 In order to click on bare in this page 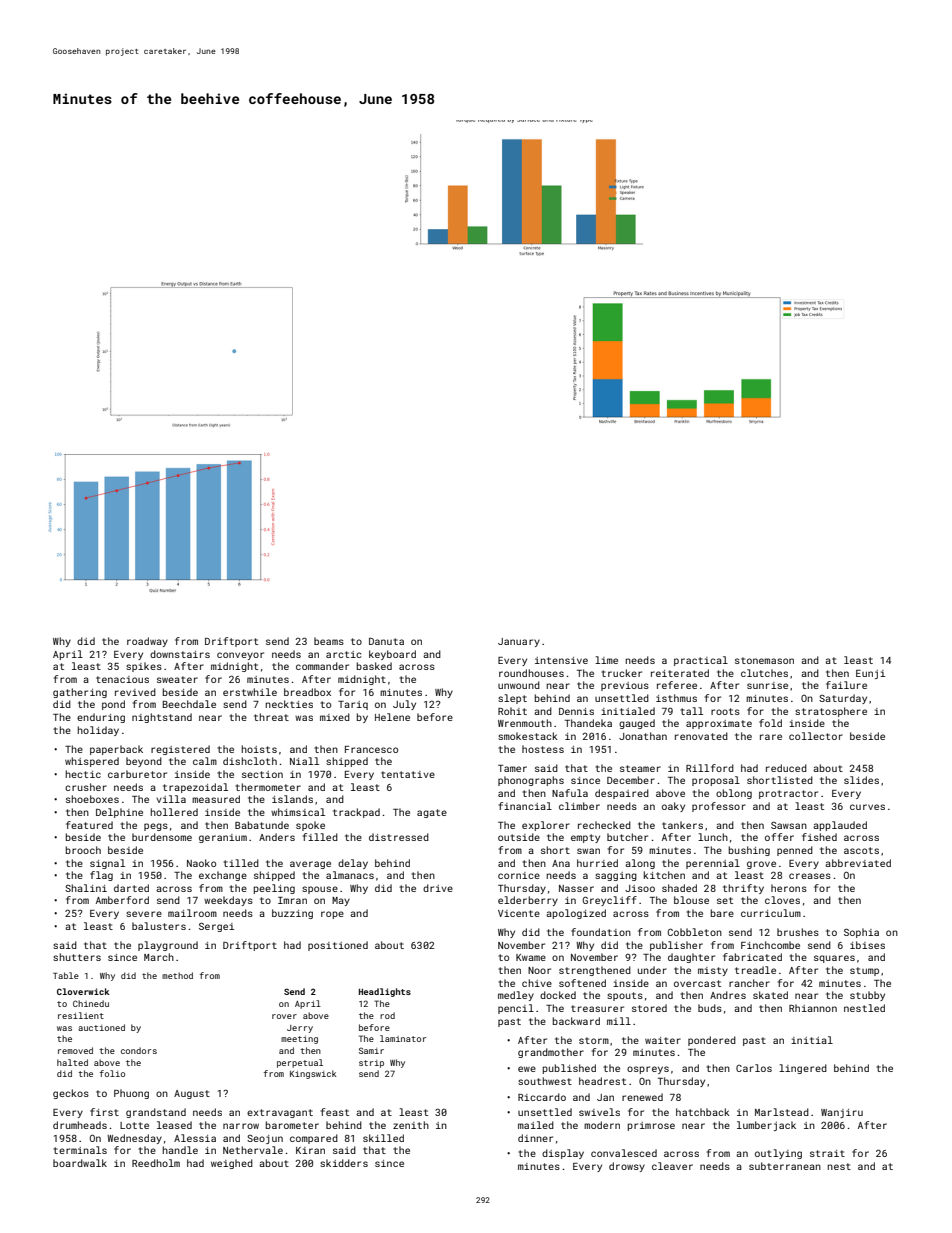, I will do `click(722, 913)`.
